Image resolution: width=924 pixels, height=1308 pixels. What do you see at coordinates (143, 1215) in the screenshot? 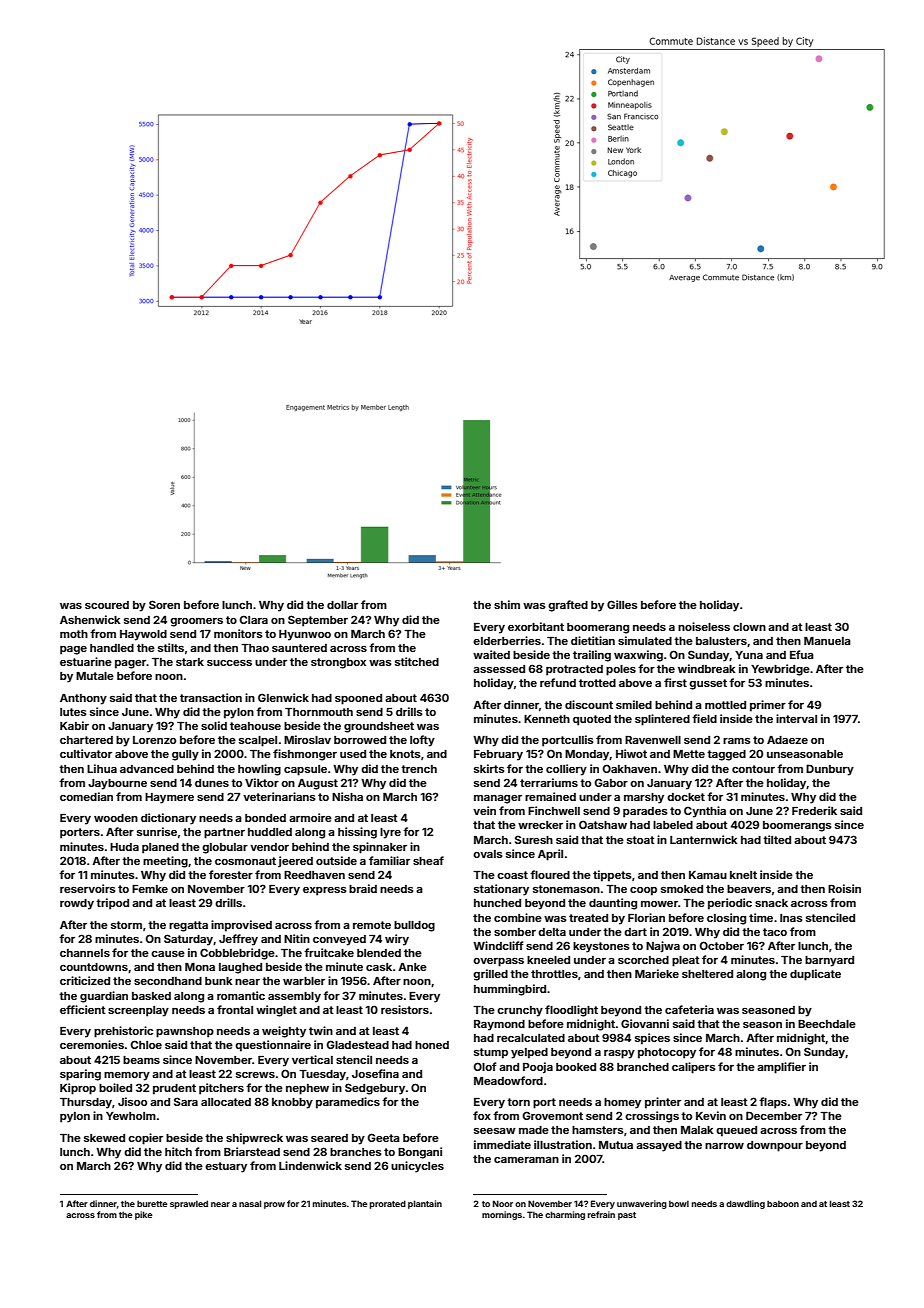
I see `pike` at bounding box center [143, 1215].
